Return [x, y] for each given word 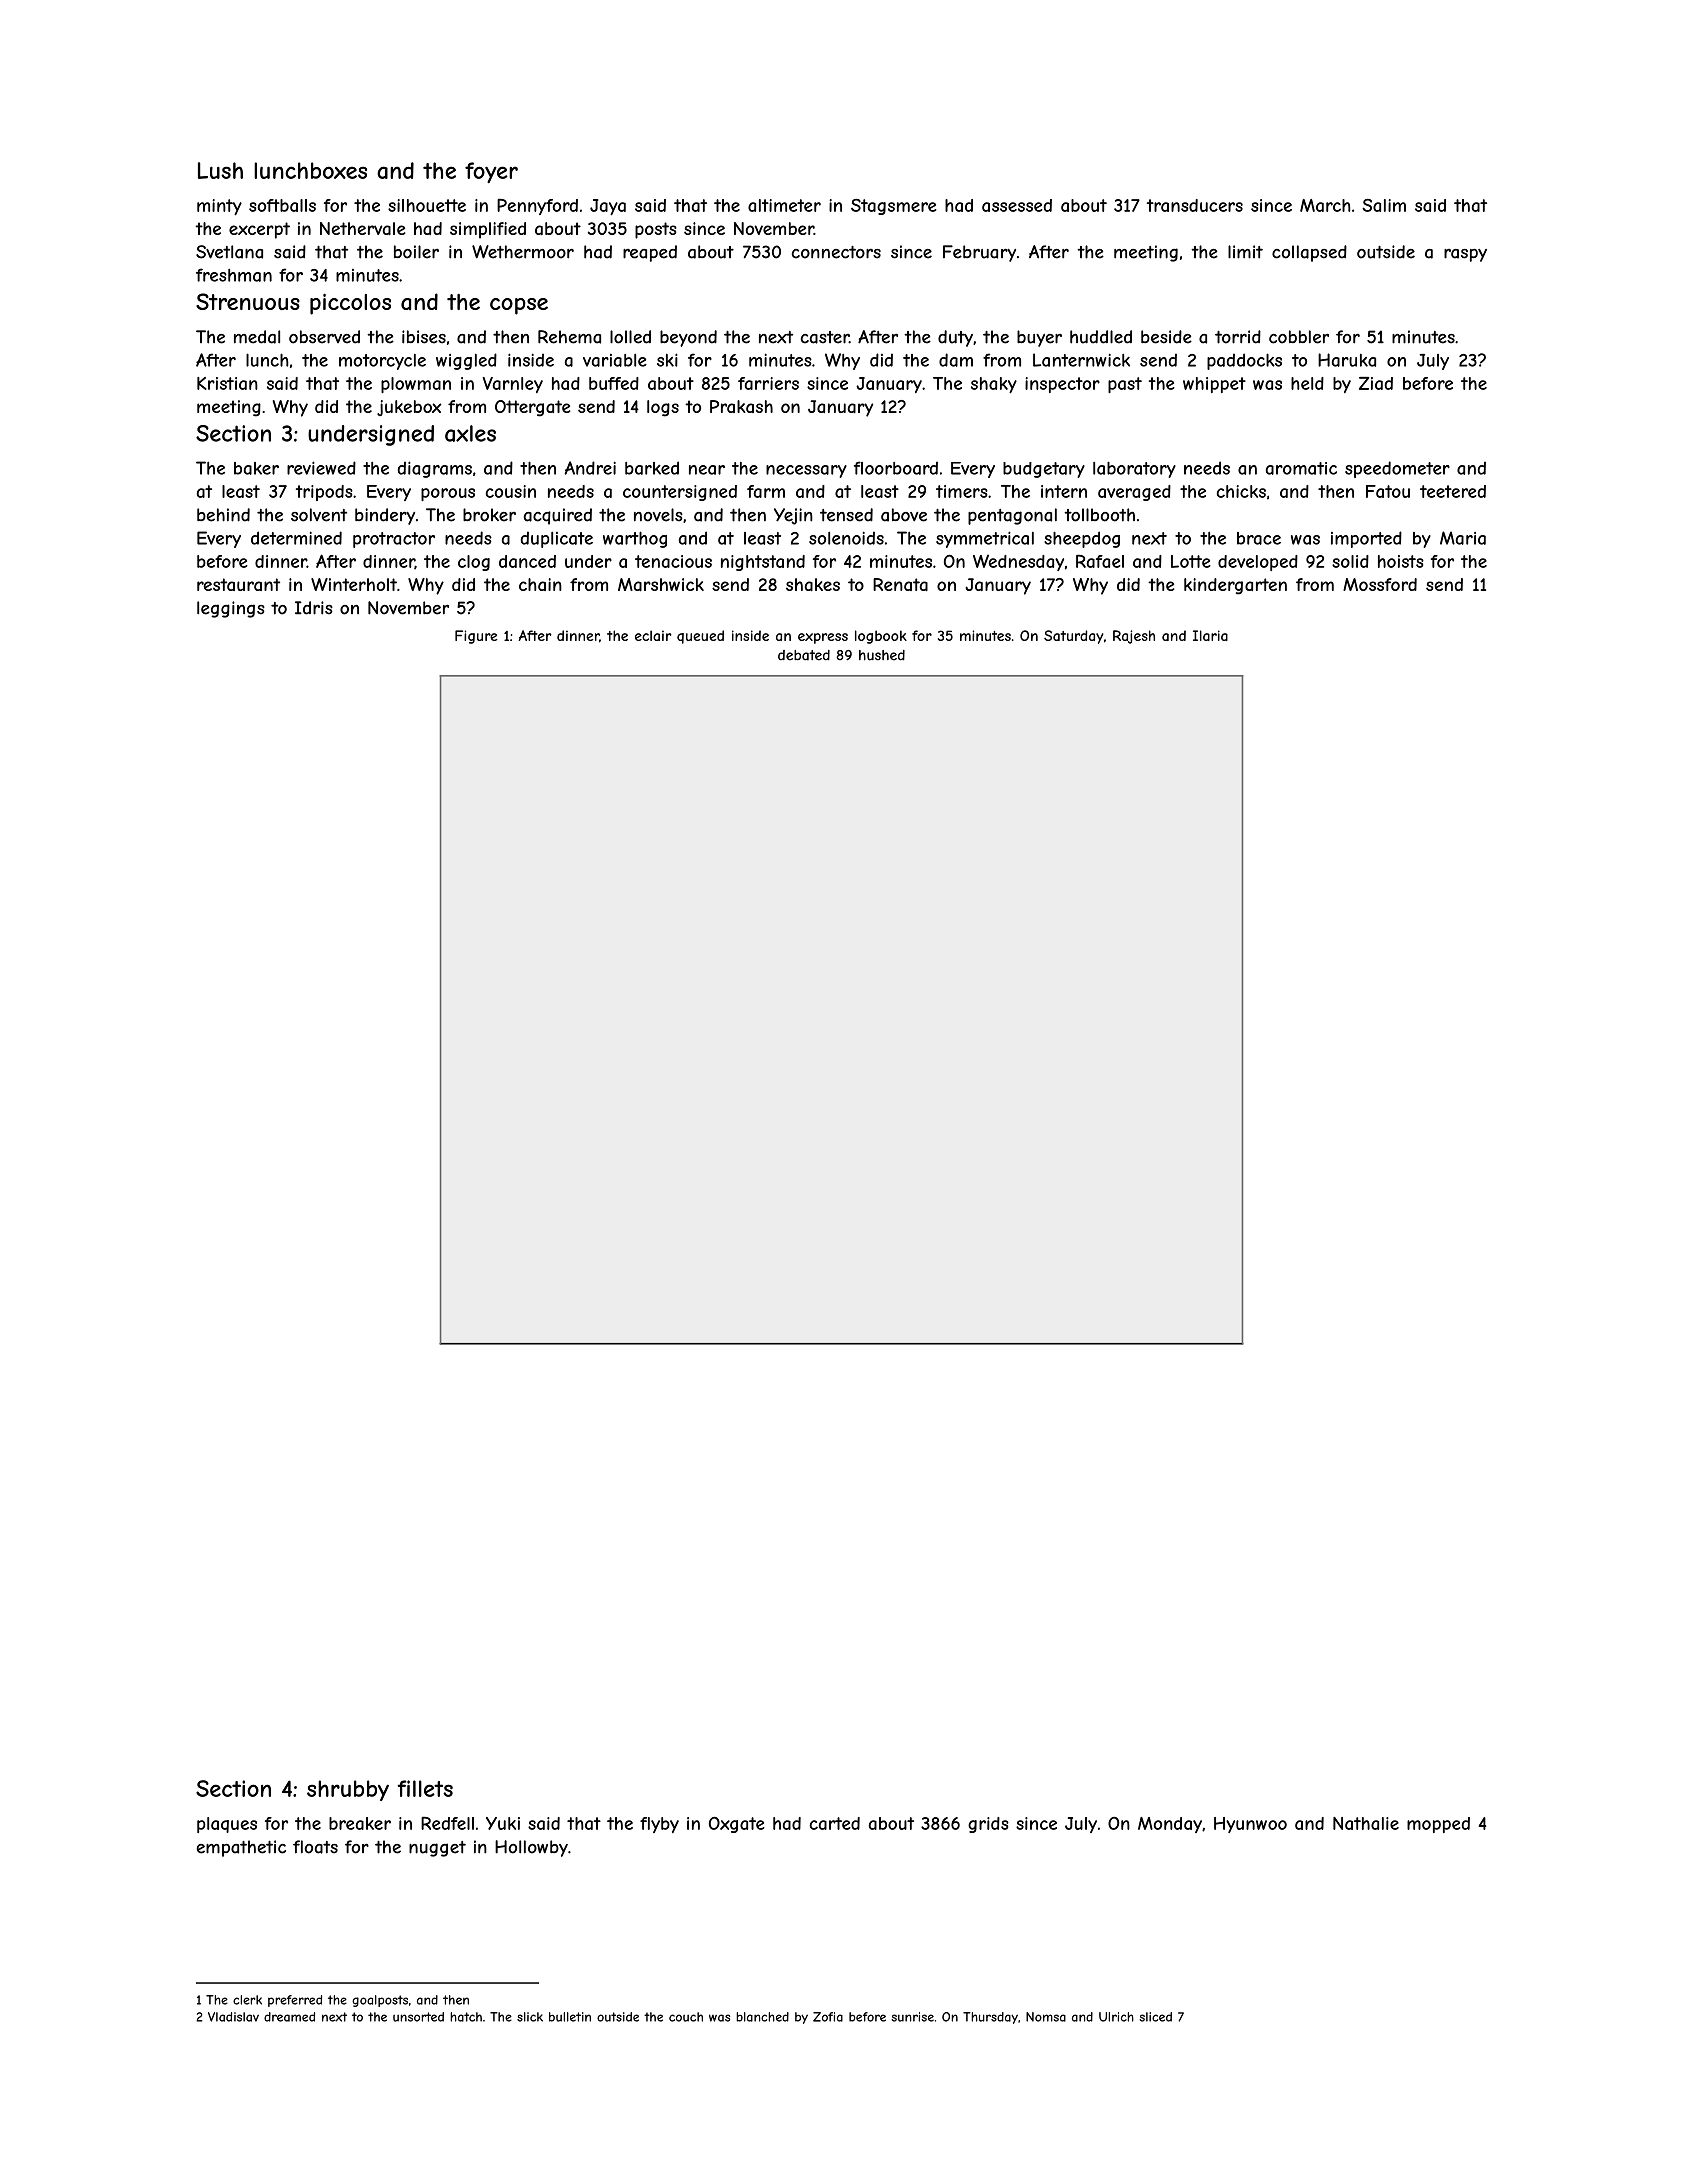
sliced [1155, 2017]
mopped [1438, 1825]
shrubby [348, 1790]
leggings [231, 609]
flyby [659, 1825]
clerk [247, 2000]
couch [686, 2017]
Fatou [1388, 491]
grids [988, 1825]
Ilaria [1210, 635]
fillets [425, 1788]
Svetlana [229, 252]
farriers [768, 383]
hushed [882, 655]
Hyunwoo [1250, 1825]
